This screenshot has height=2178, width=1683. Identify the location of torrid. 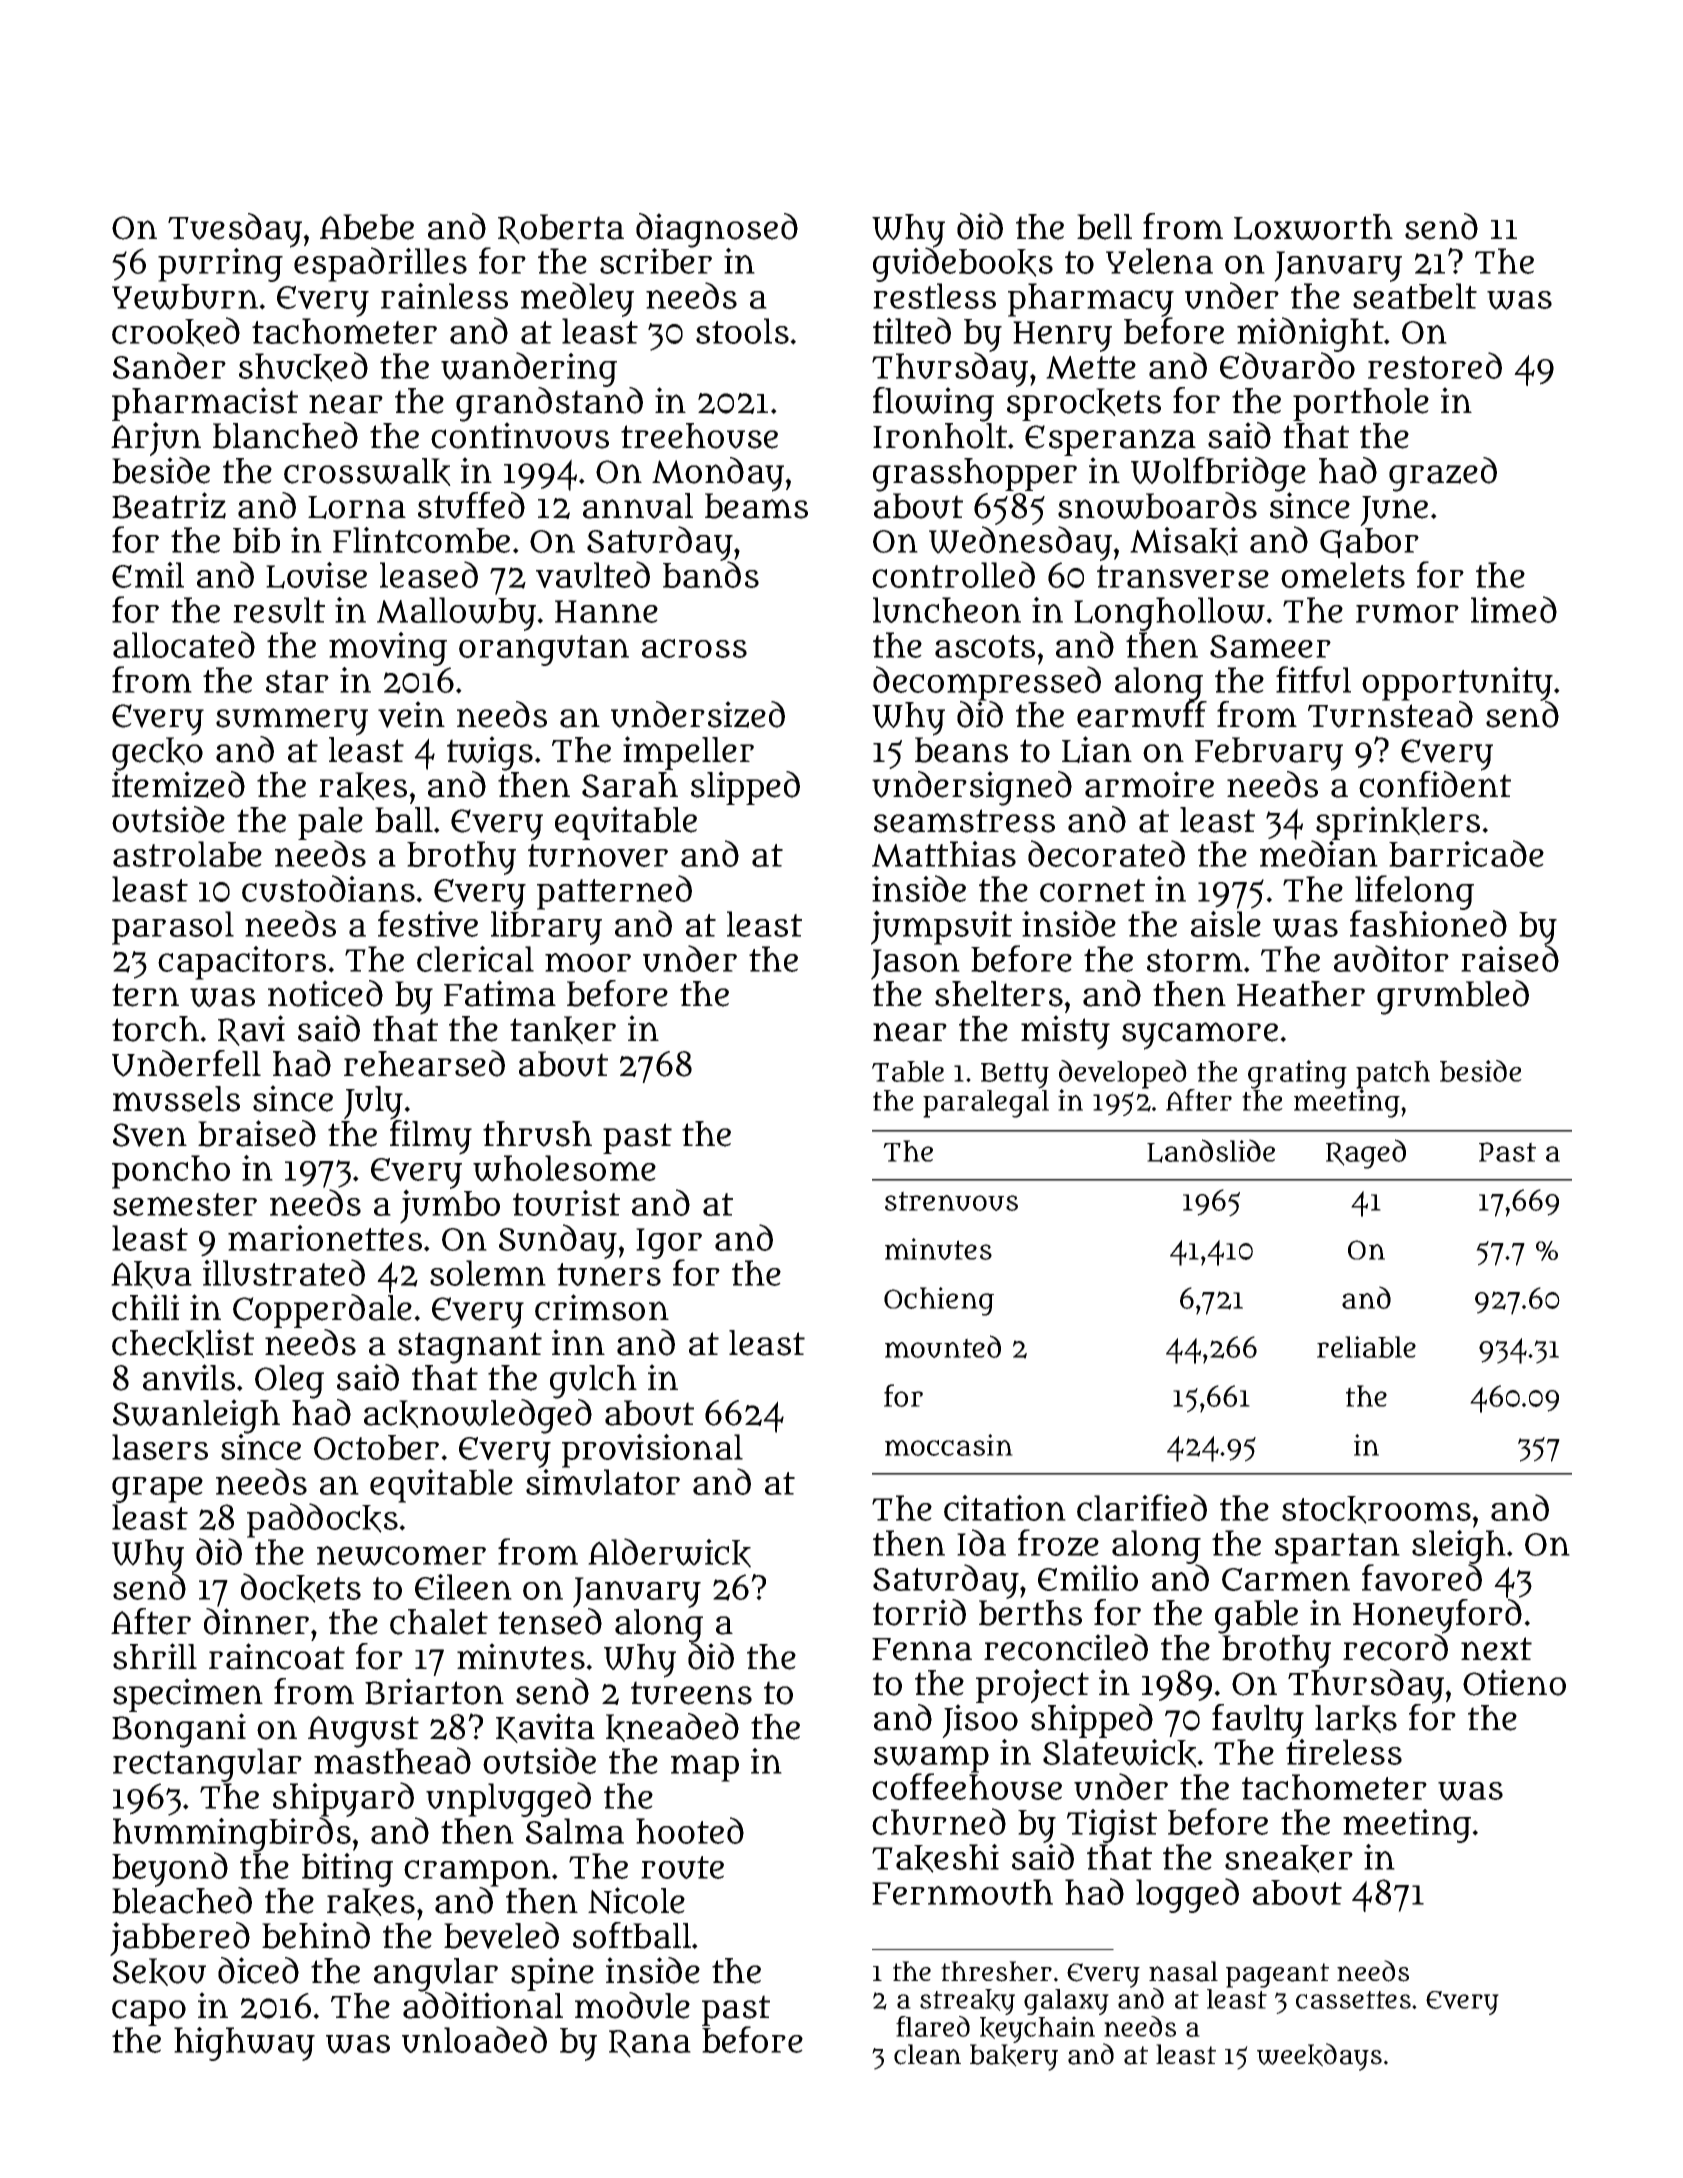
(919, 1612).
